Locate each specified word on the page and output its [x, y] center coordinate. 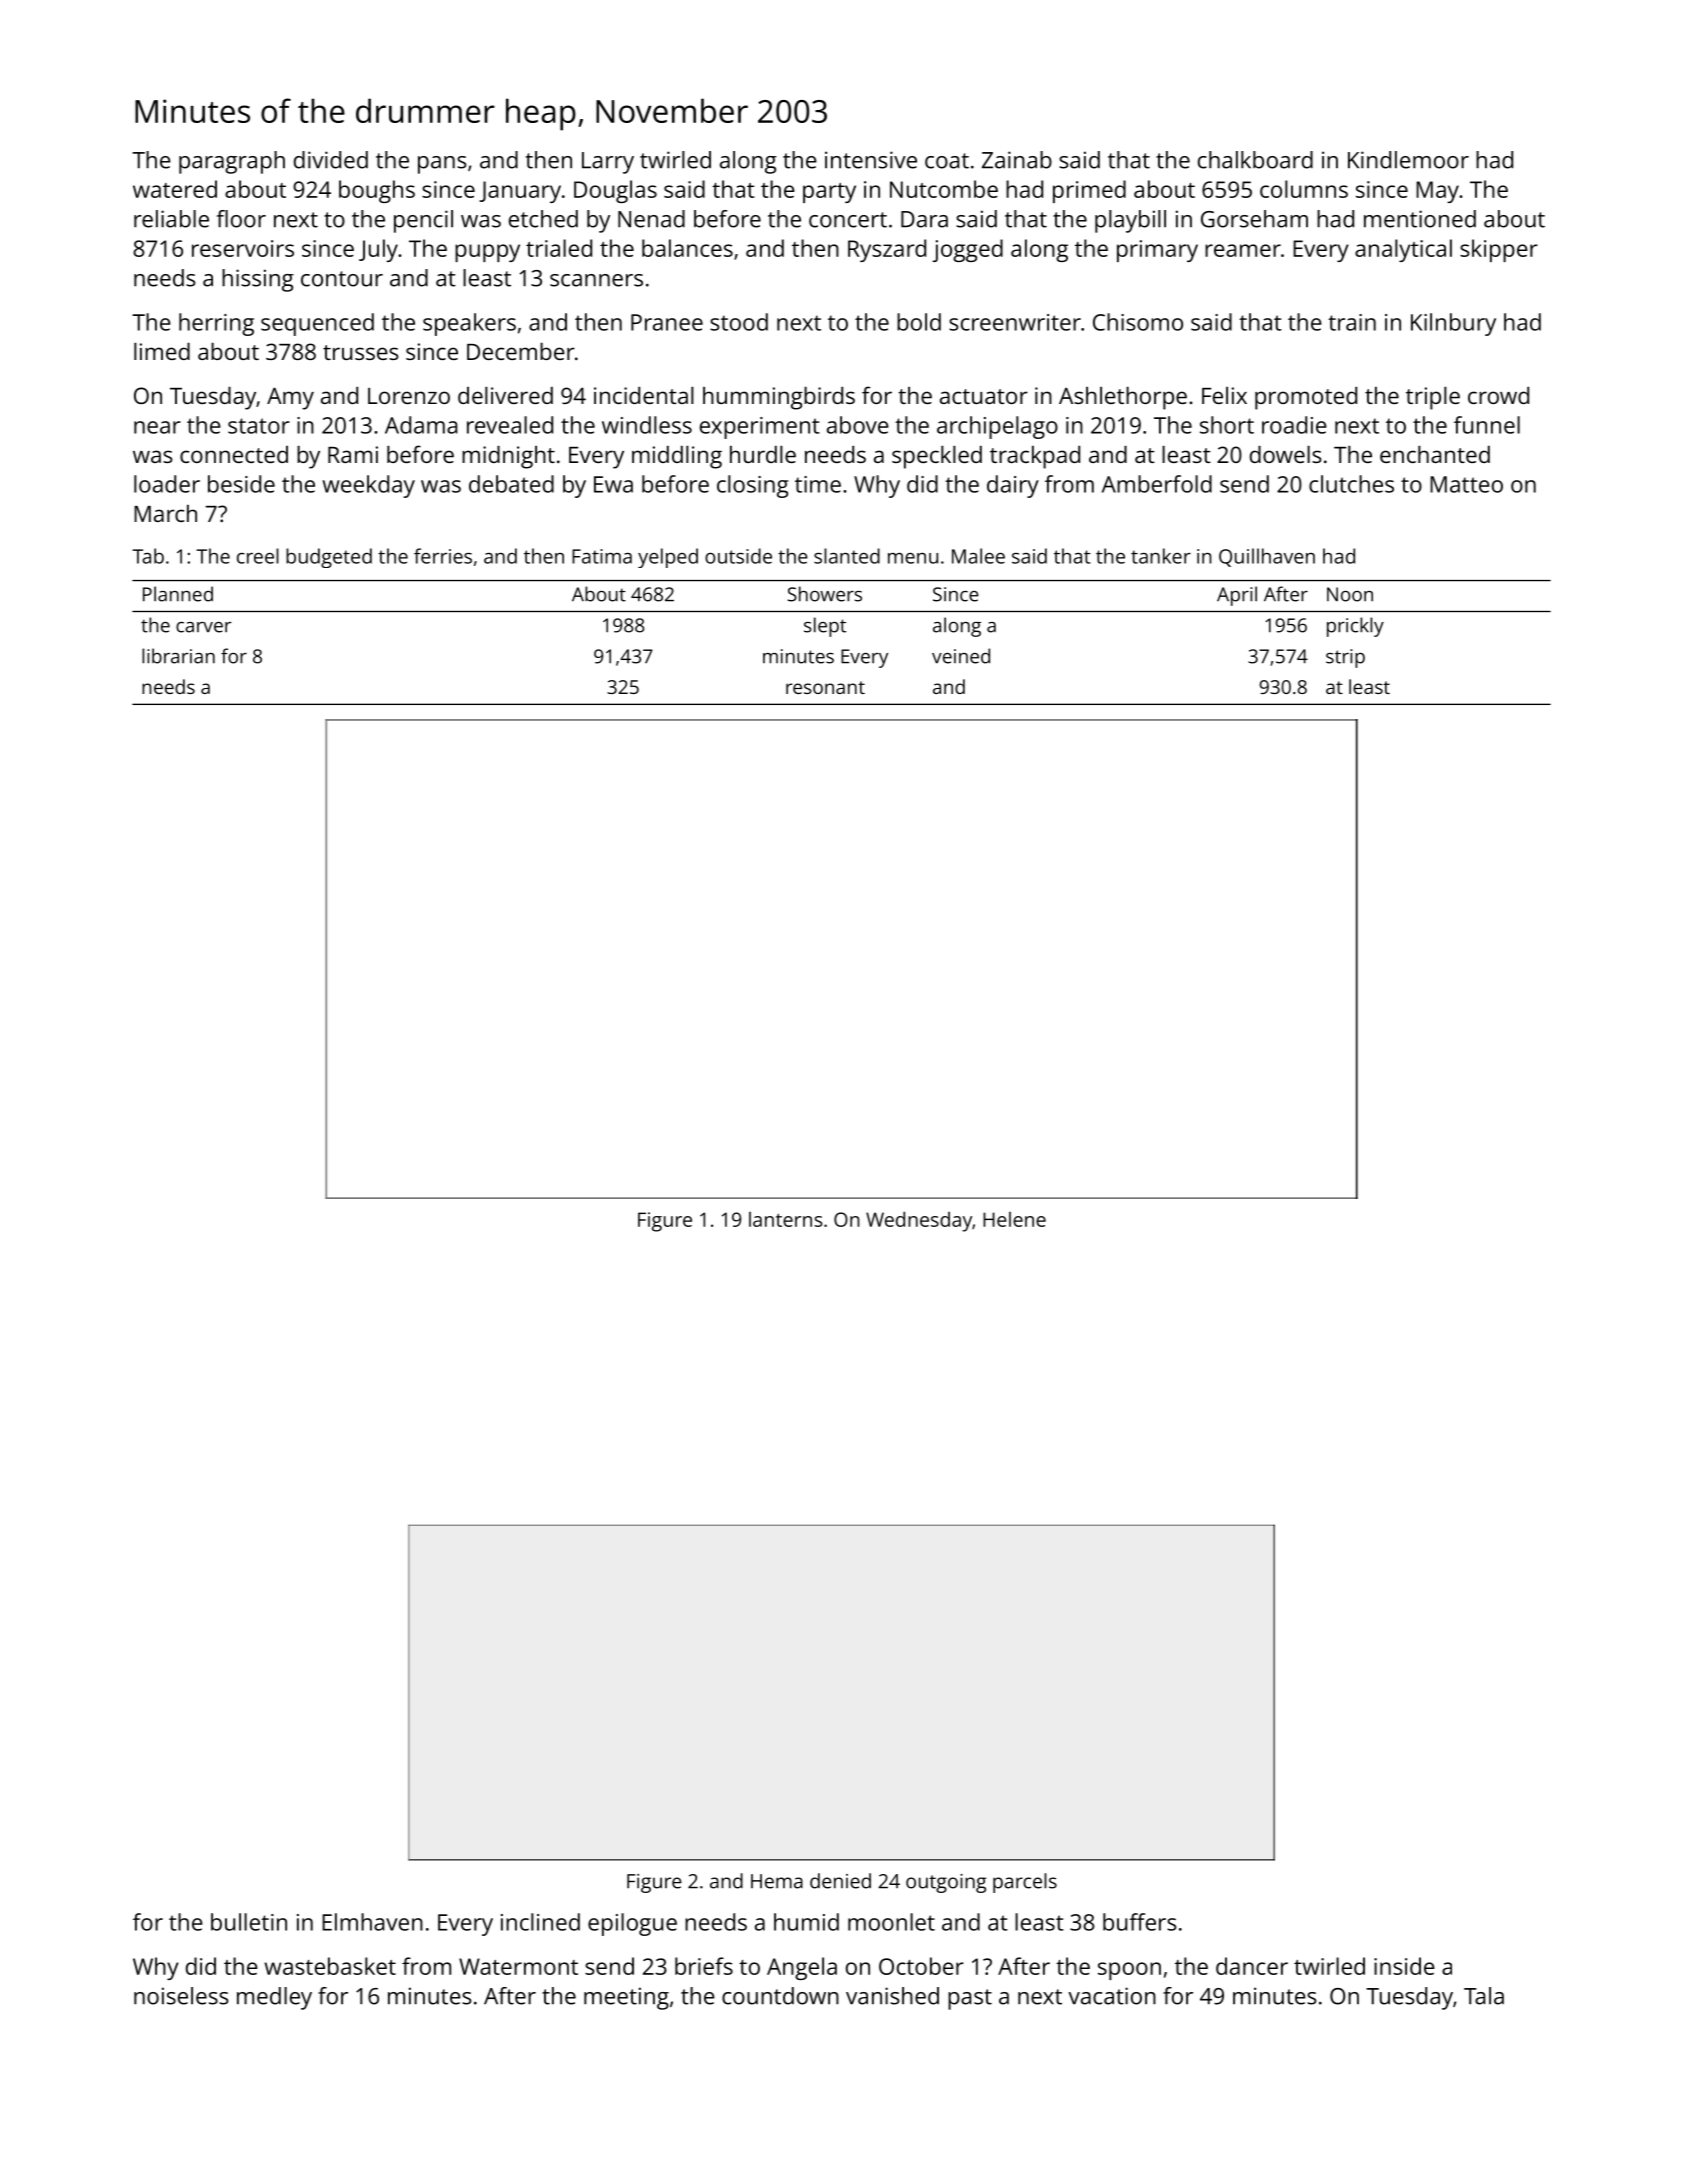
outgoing [946, 1883]
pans [442, 165]
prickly [1355, 627]
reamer [1243, 250]
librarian [178, 656]
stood [739, 322]
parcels [1025, 1883]
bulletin [249, 1922]
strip [1345, 658]
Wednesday [919, 1221]
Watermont [518, 1966]
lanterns [785, 1219]
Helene [1014, 1219]
